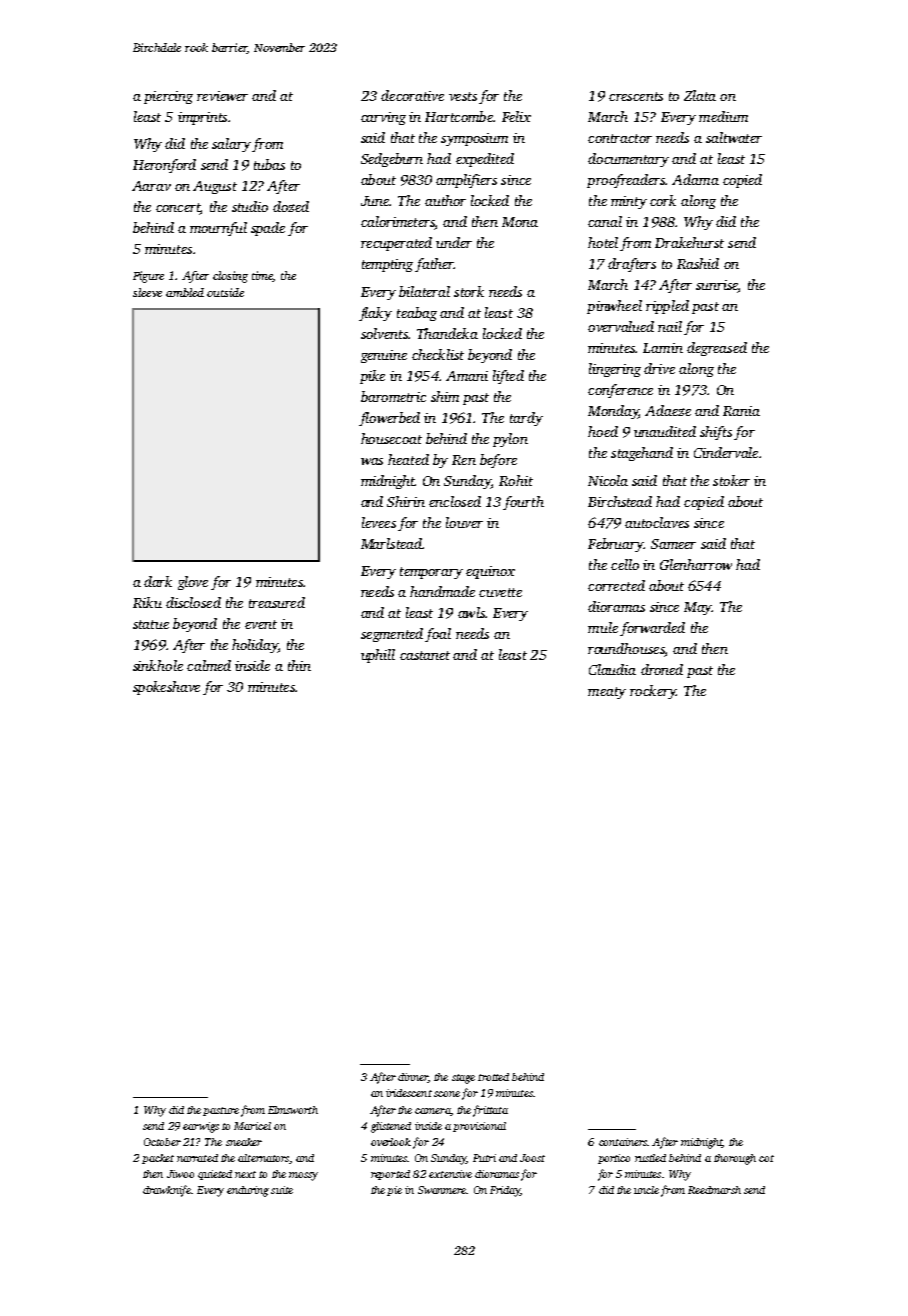 This document has width=908, height=1316. Describe the element at coordinates (277, 602) in the document. I see `treasured` at that location.
